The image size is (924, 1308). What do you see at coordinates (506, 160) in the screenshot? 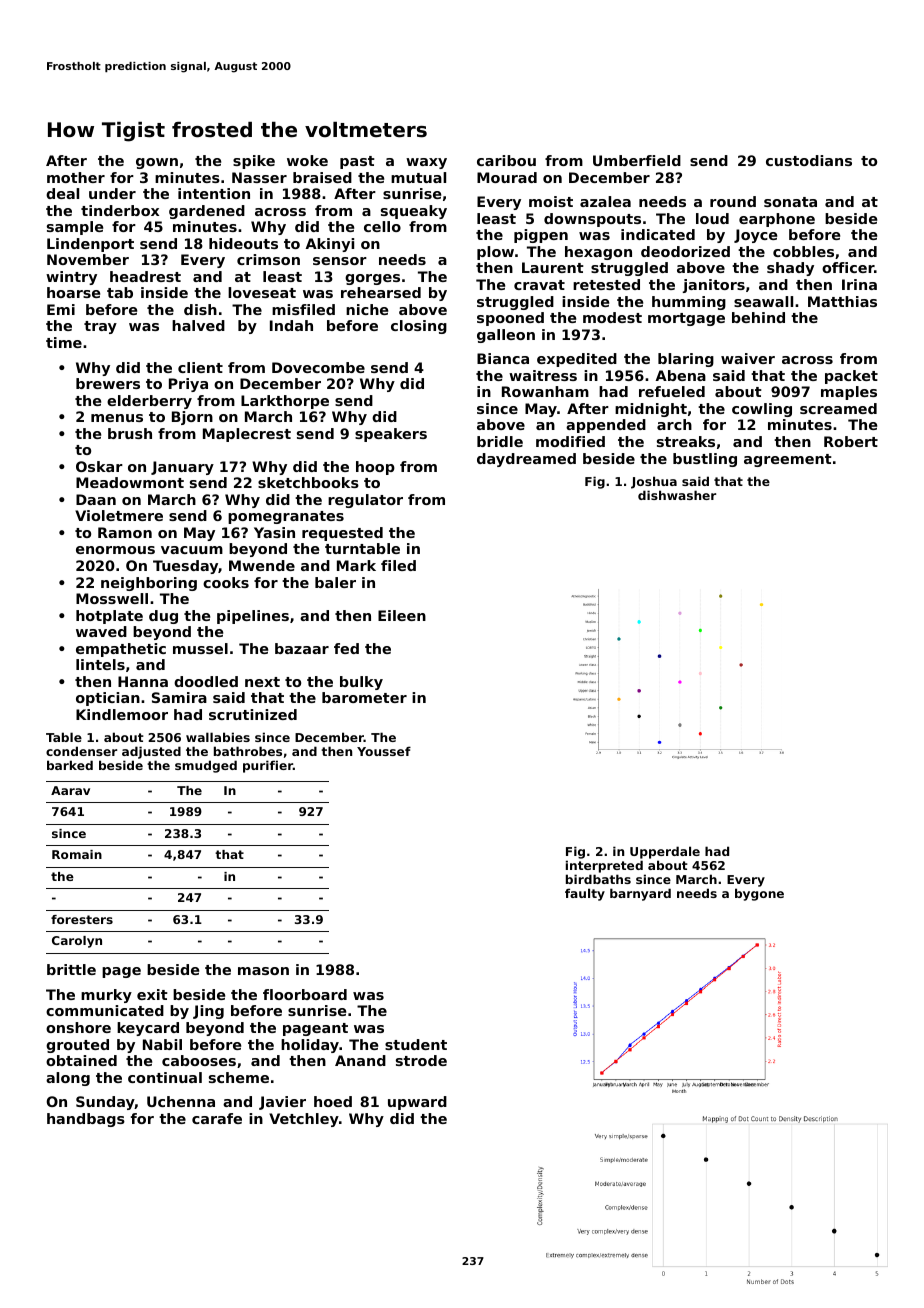
I see `caribou` at bounding box center [506, 160].
